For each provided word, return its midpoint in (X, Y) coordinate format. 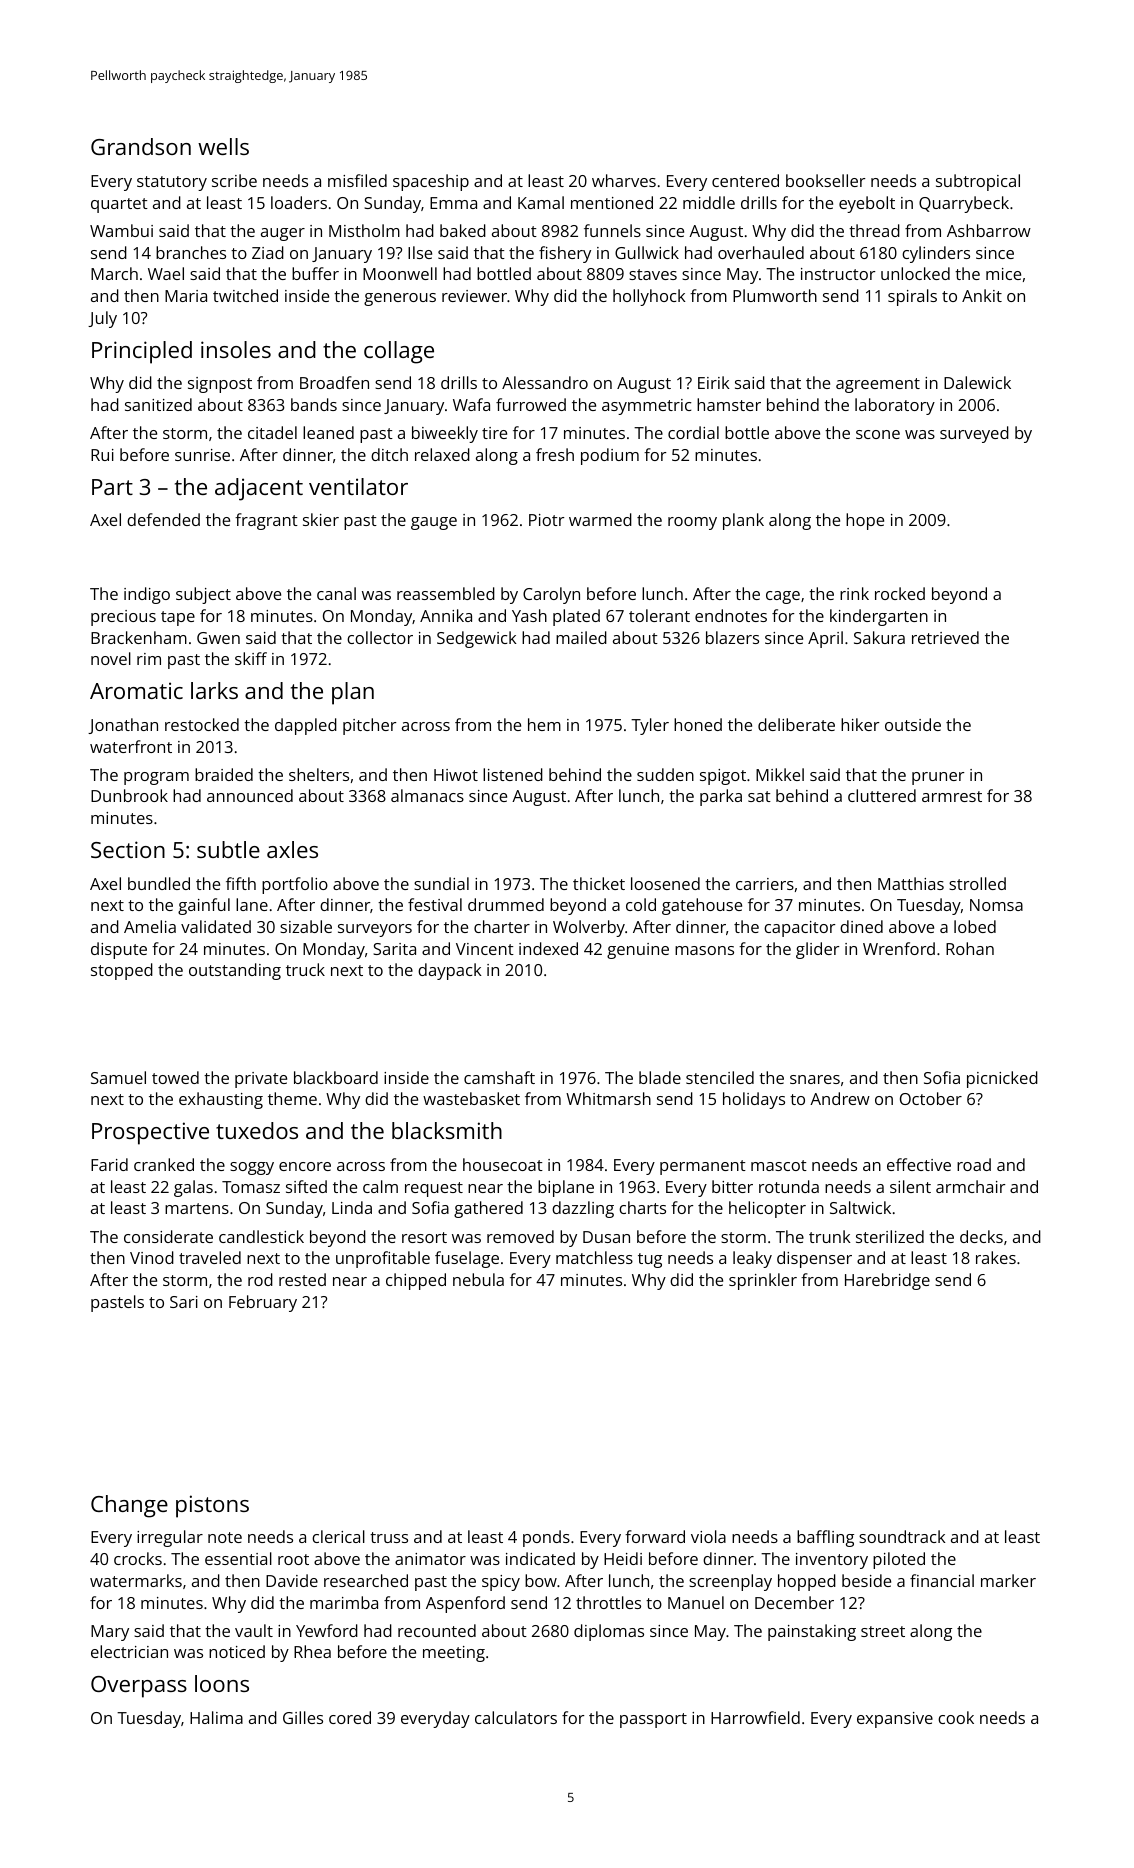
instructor (838, 274)
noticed (237, 1651)
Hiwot (456, 775)
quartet (119, 205)
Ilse (420, 252)
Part (112, 487)
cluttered (882, 795)
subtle (228, 849)
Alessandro (545, 382)
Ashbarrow (989, 230)
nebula (478, 1279)
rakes (996, 1257)
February (263, 1303)
